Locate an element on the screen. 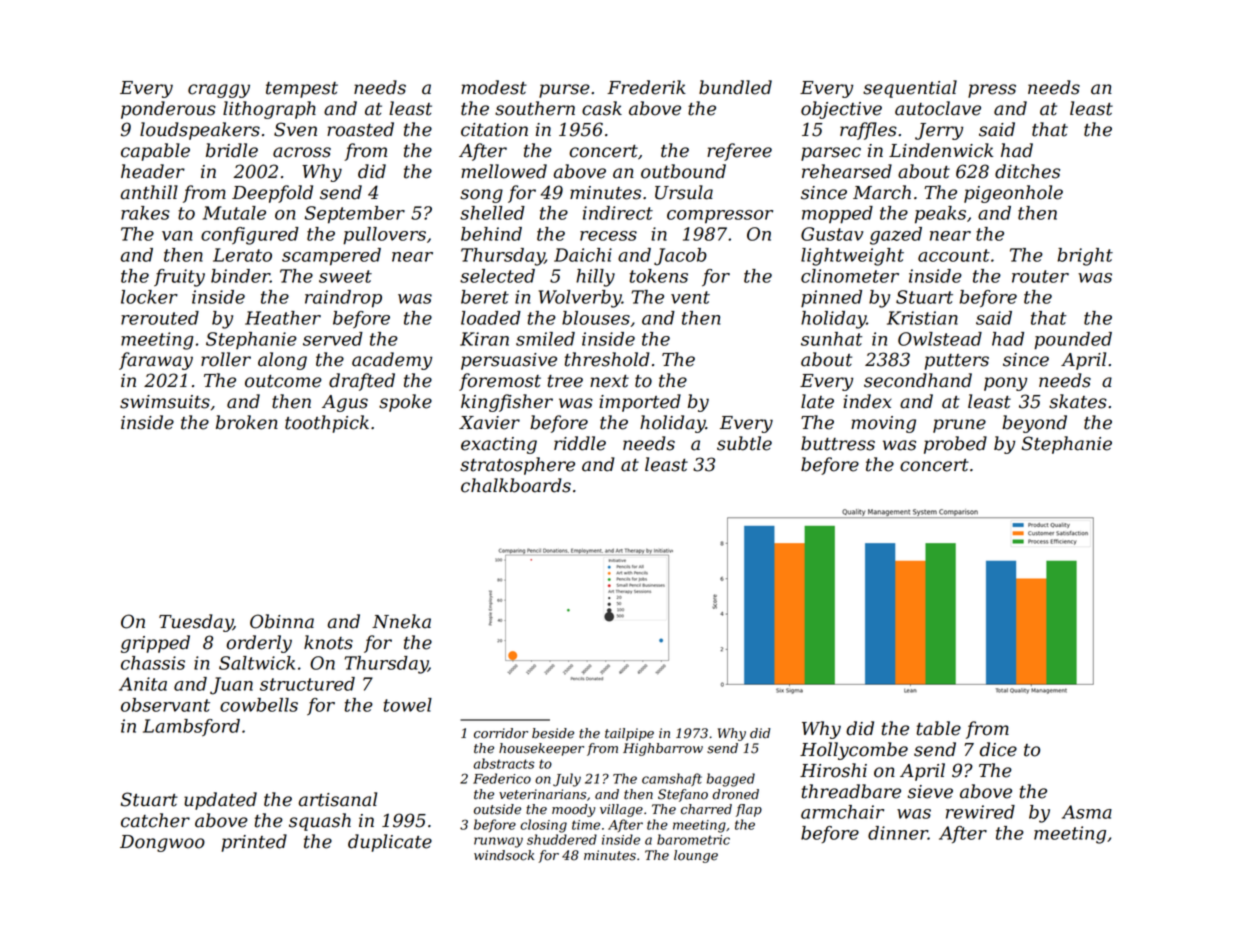  bundled is located at coordinates (735, 87).
